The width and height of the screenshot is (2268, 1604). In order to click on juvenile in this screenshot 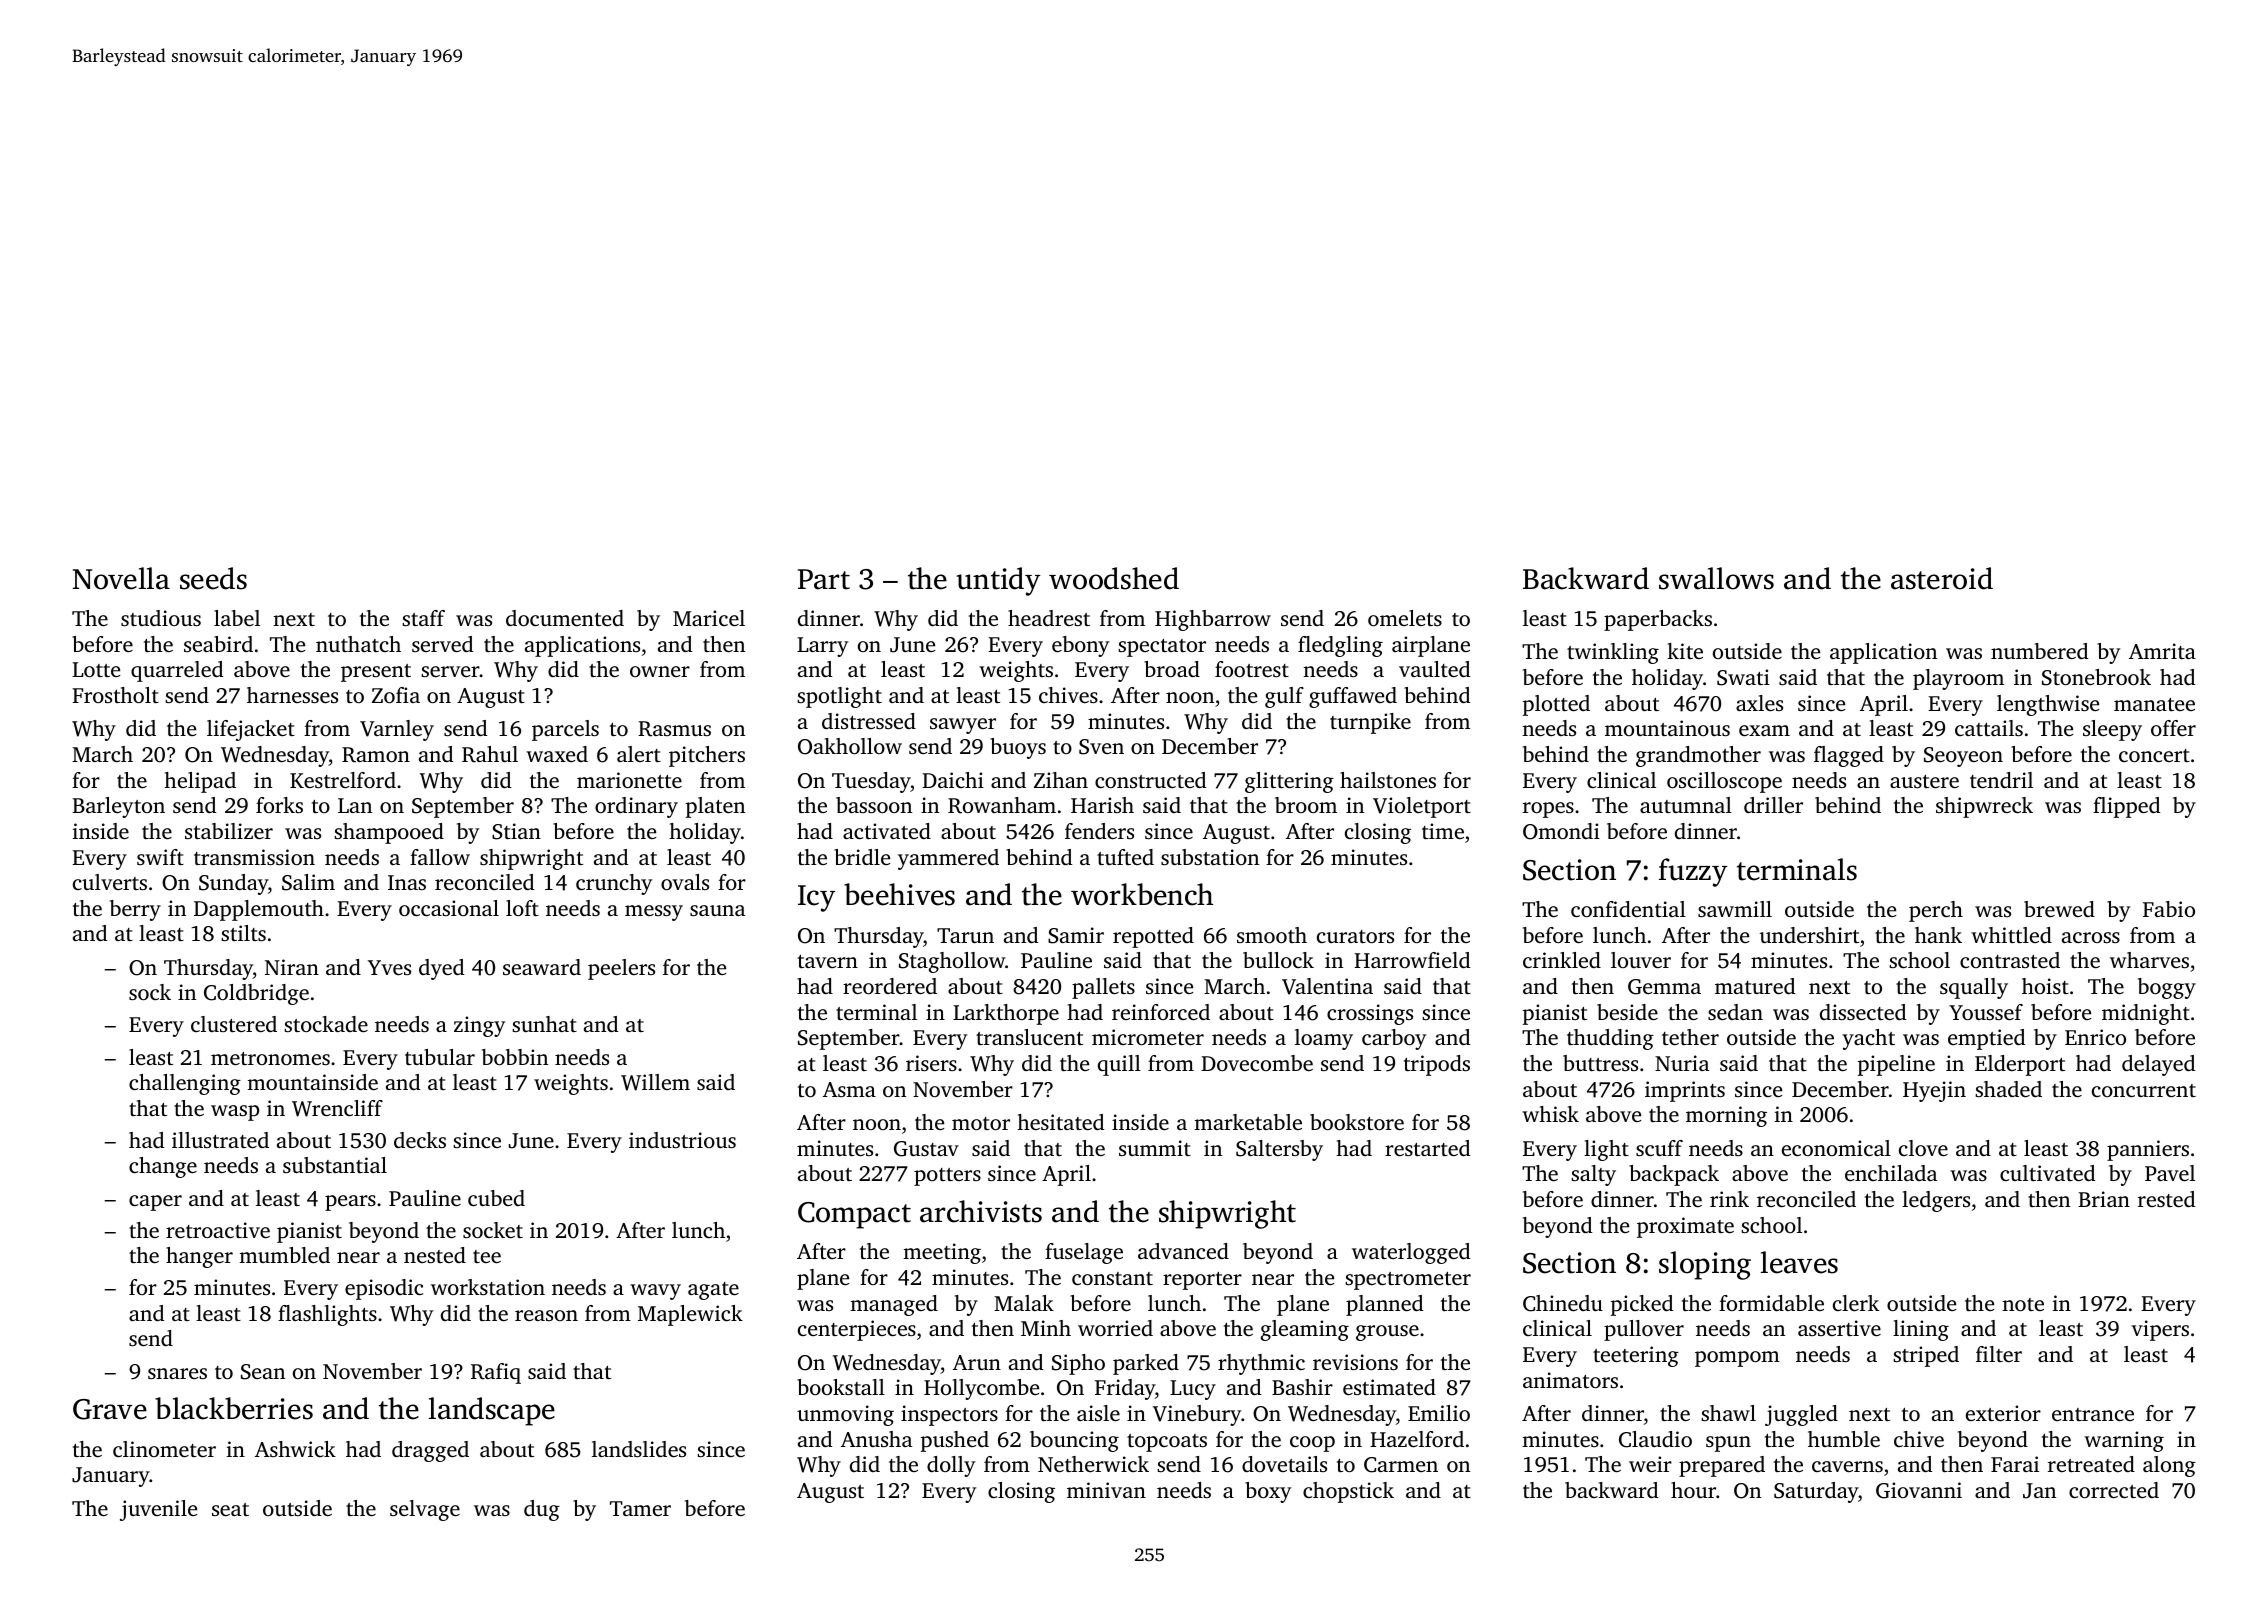, I will do `click(158, 1510)`.
